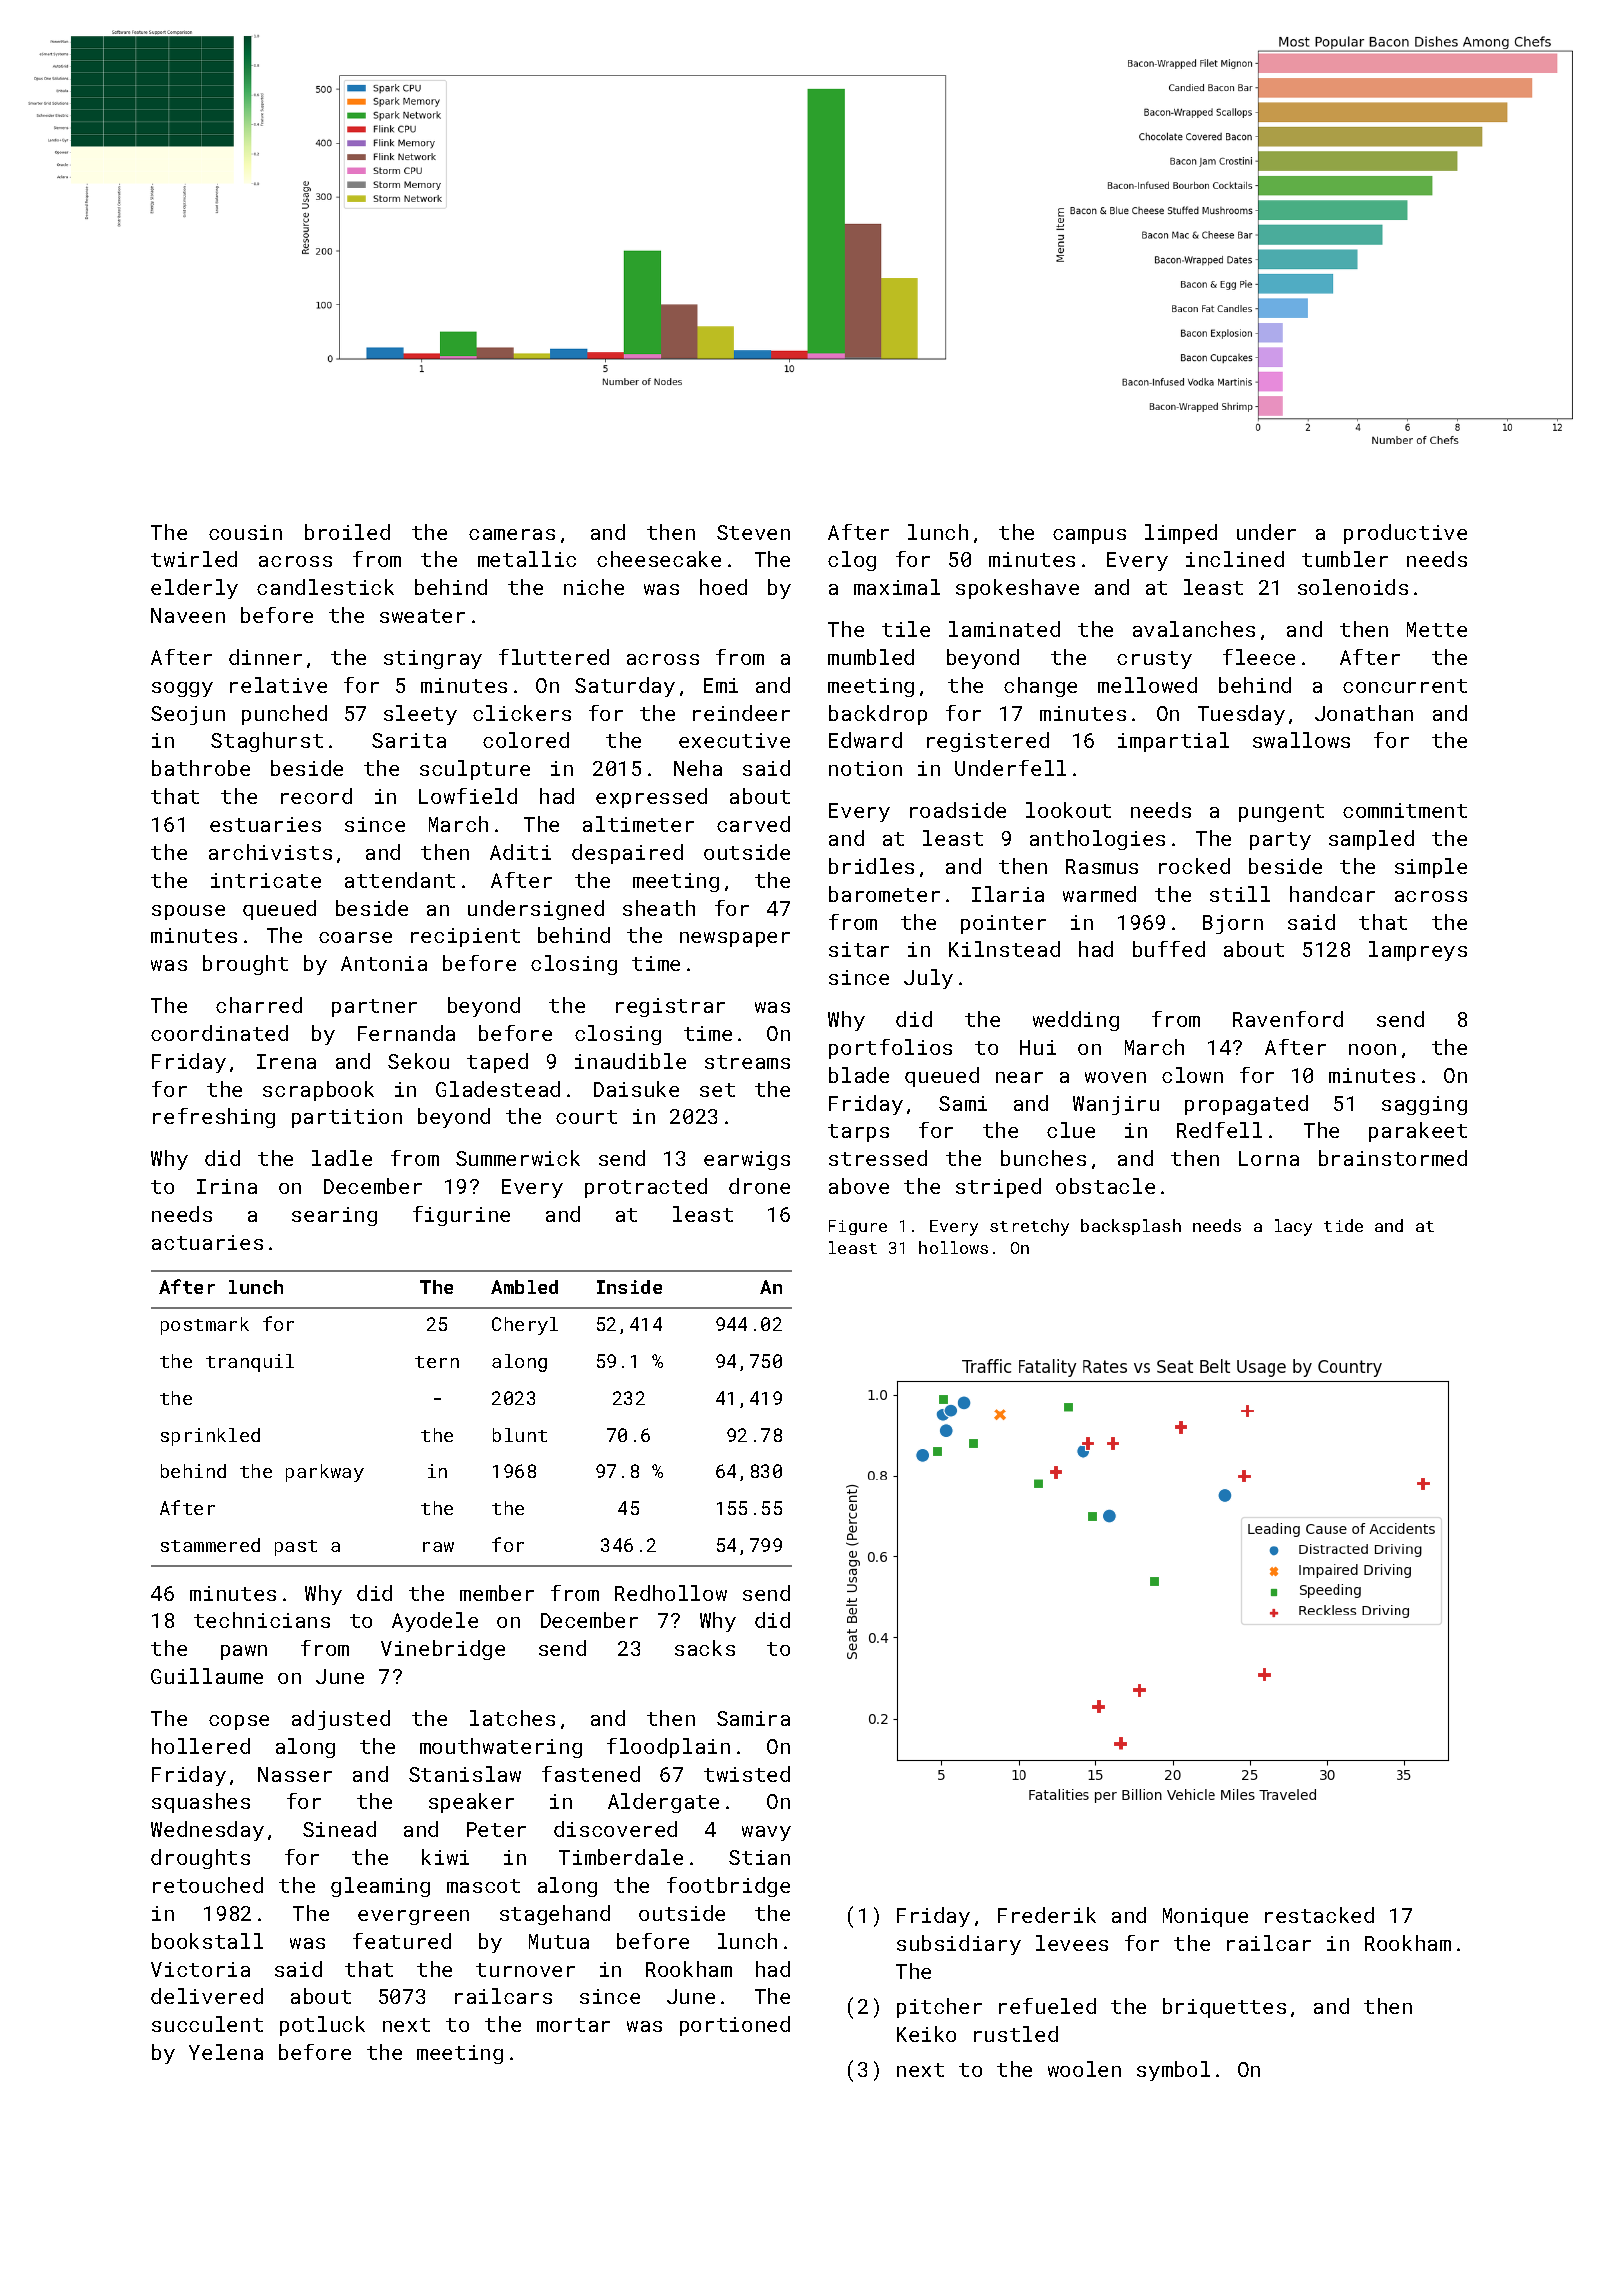 The image size is (1620, 2292). What do you see at coordinates (1068, 810) in the screenshot?
I see `lookout` at bounding box center [1068, 810].
